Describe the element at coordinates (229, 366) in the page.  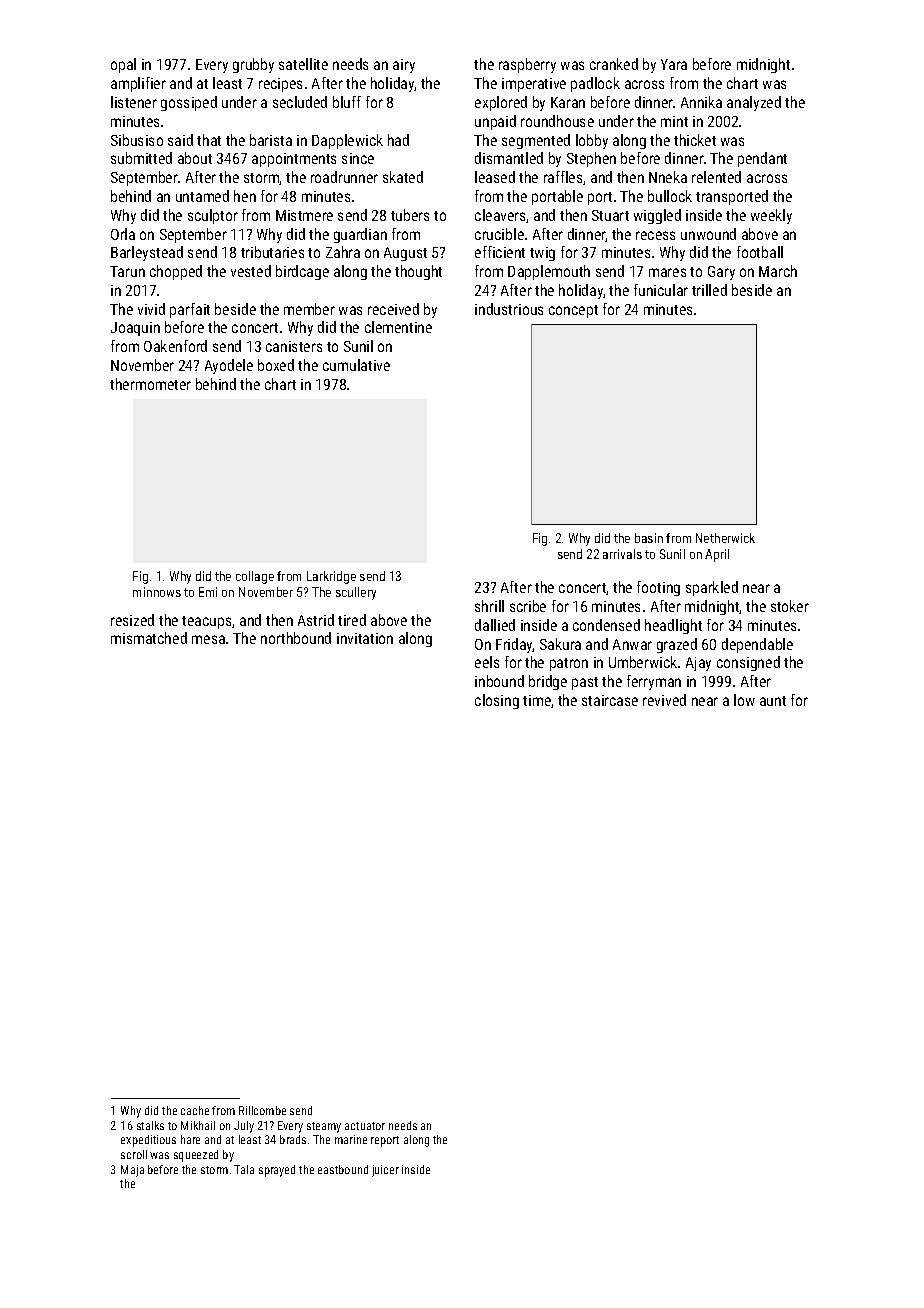
I see `Ayodele` at that location.
